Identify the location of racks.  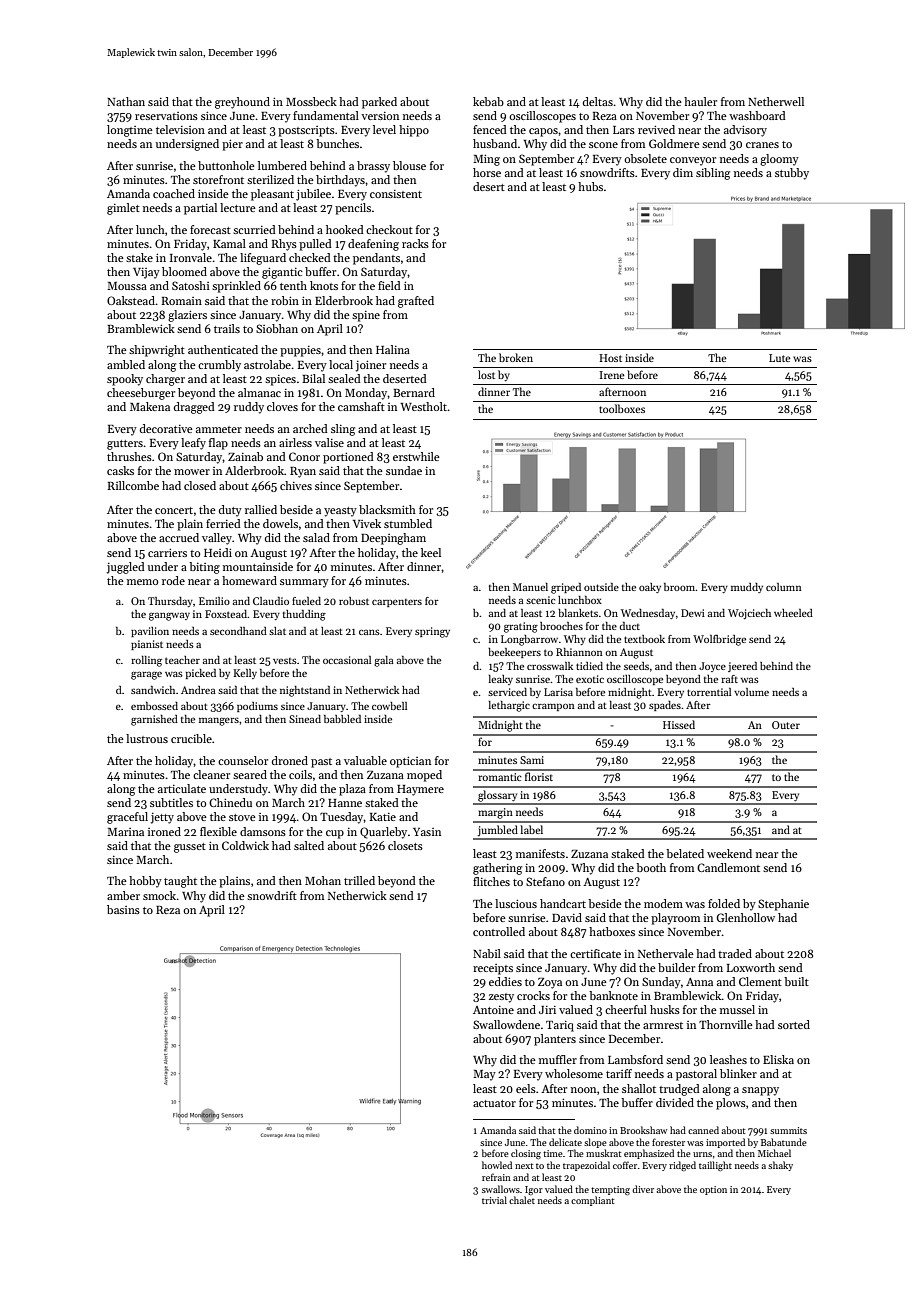
(415, 243).
